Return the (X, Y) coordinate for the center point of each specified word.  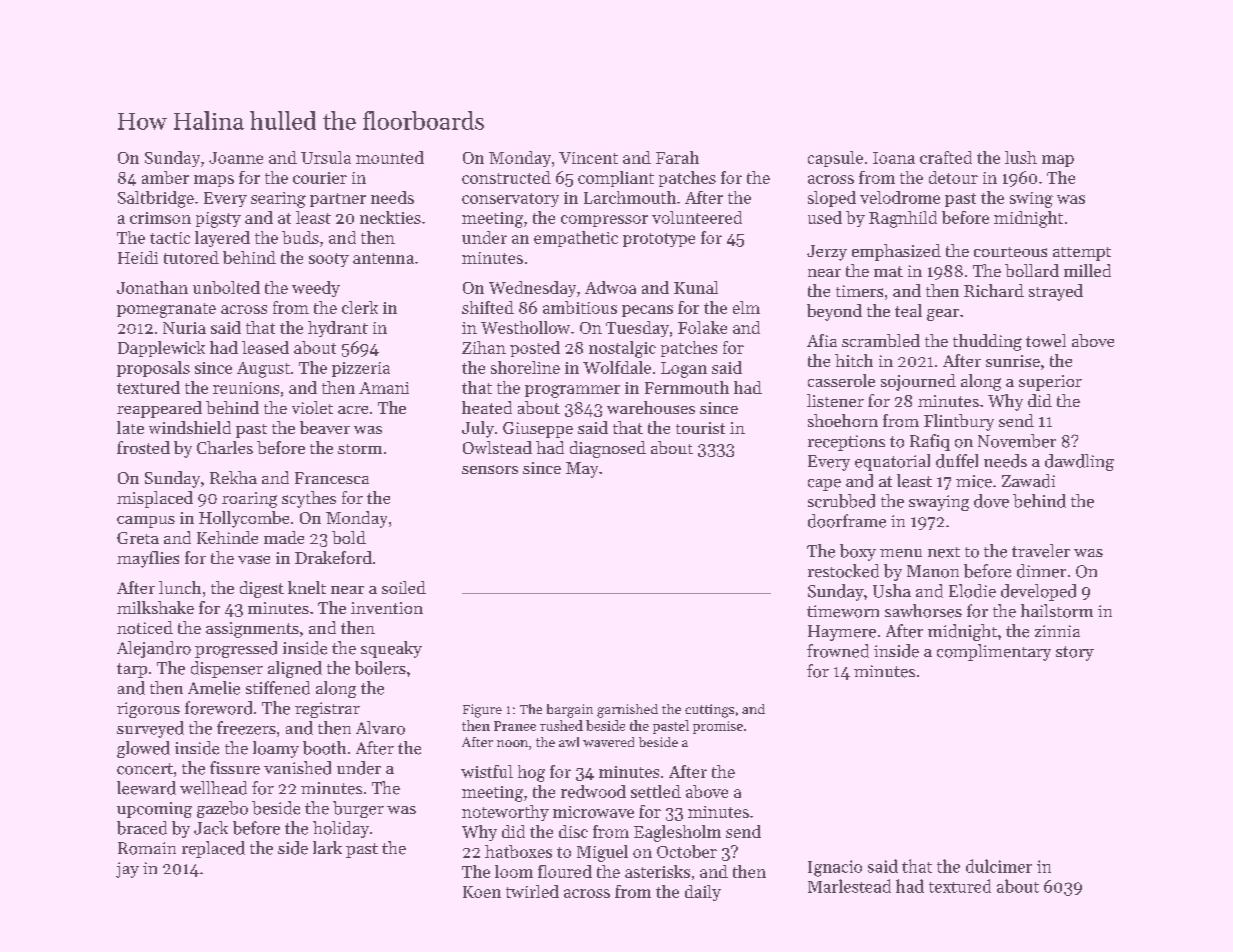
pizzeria (361, 369)
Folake (702, 327)
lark (327, 847)
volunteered (697, 217)
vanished (297, 768)
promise (718, 727)
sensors (490, 469)
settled (656, 791)
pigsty (218, 220)
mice (974, 481)
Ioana (894, 158)
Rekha (233, 477)
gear (943, 315)
